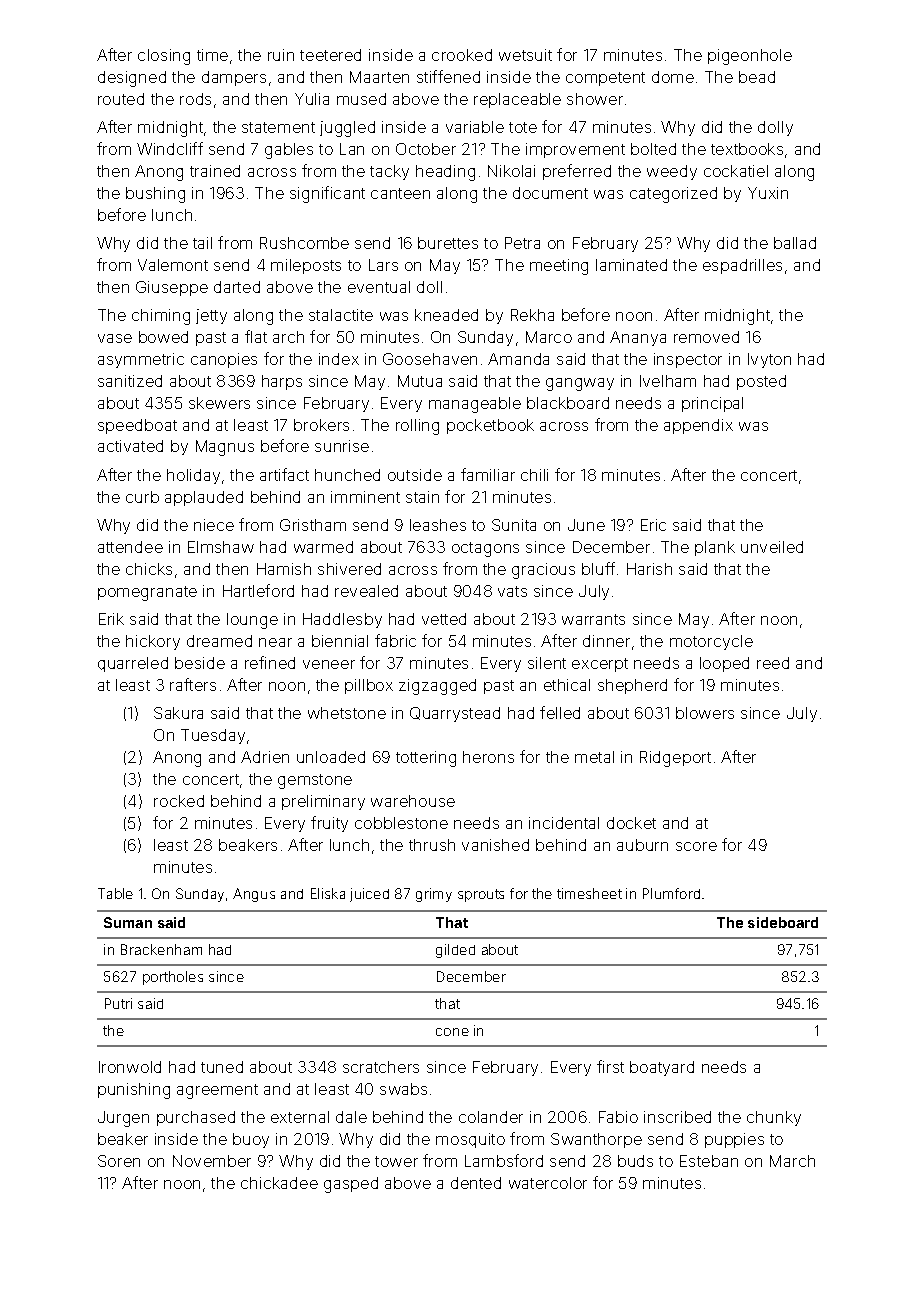  What do you see at coordinates (631, 265) in the document?
I see `laminated` at bounding box center [631, 265].
